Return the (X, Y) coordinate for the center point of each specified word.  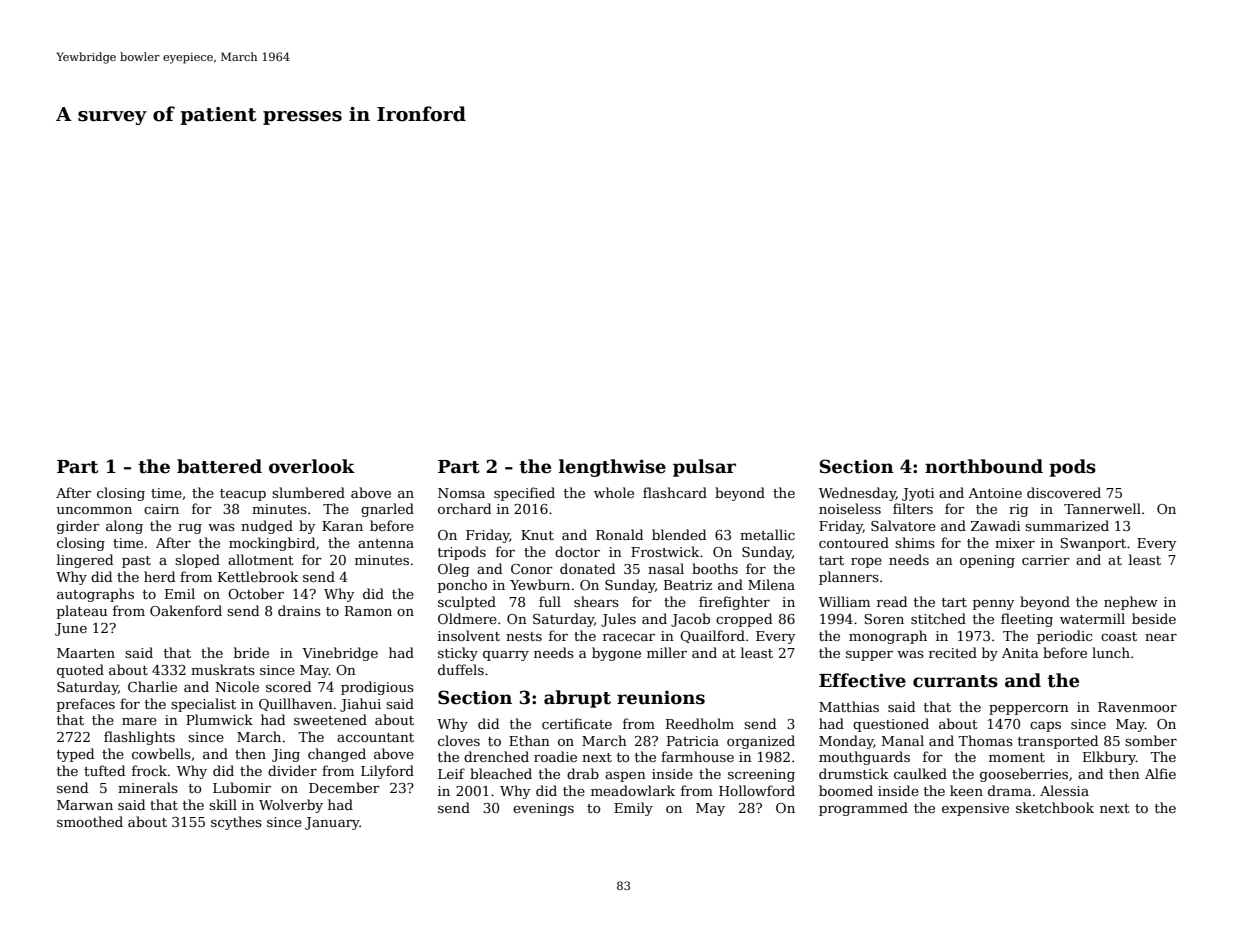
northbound (984, 466)
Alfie (1160, 773)
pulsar (704, 468)
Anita (1020, 653)
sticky (458, 654)
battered (219, 466)
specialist (203, 705)
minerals (148, 787)
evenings (543, 809)
